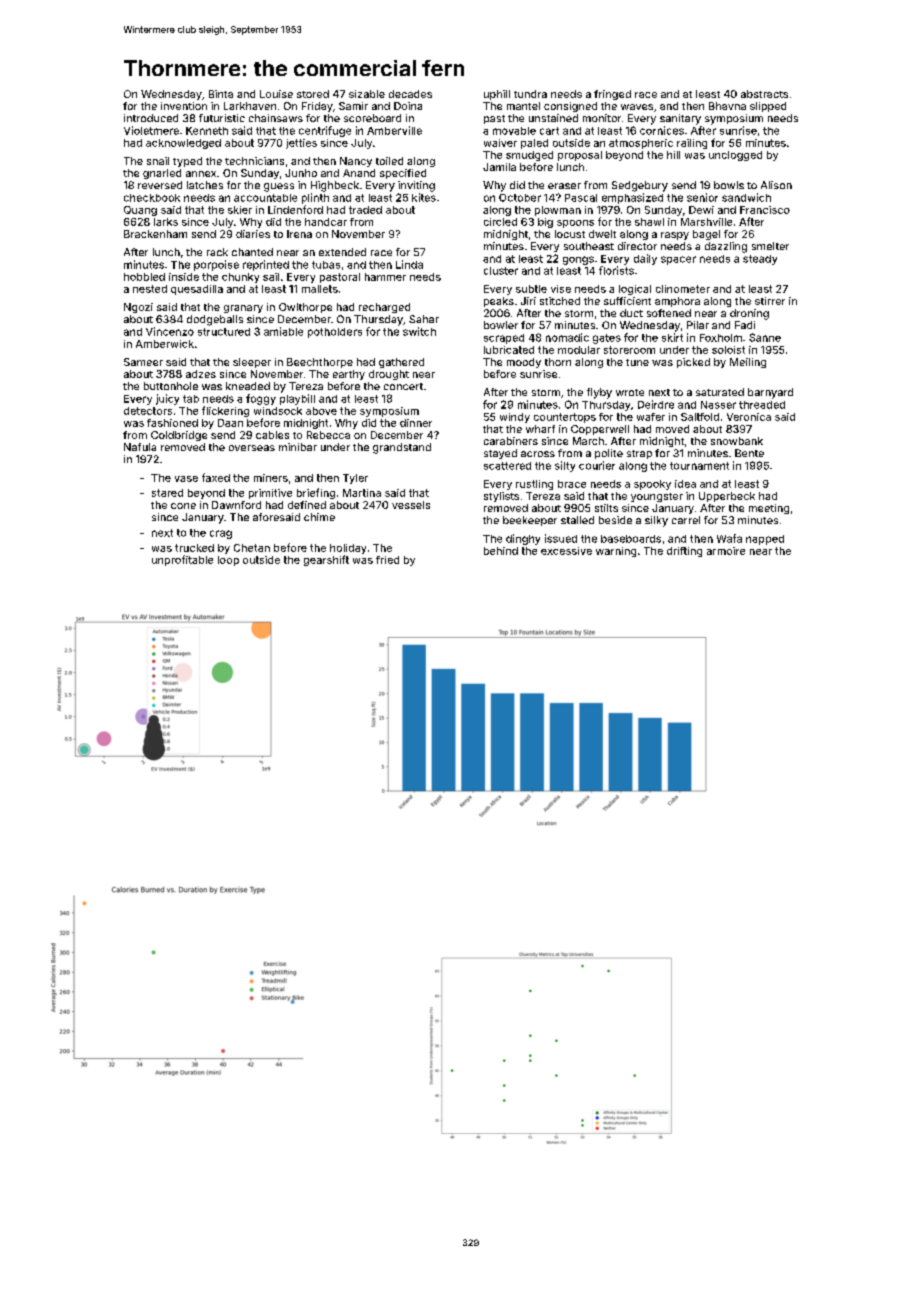 This page has width=924, height=1308. Describe the element at coordinates (151, 118) in the page. I see `introduced` at that location.
